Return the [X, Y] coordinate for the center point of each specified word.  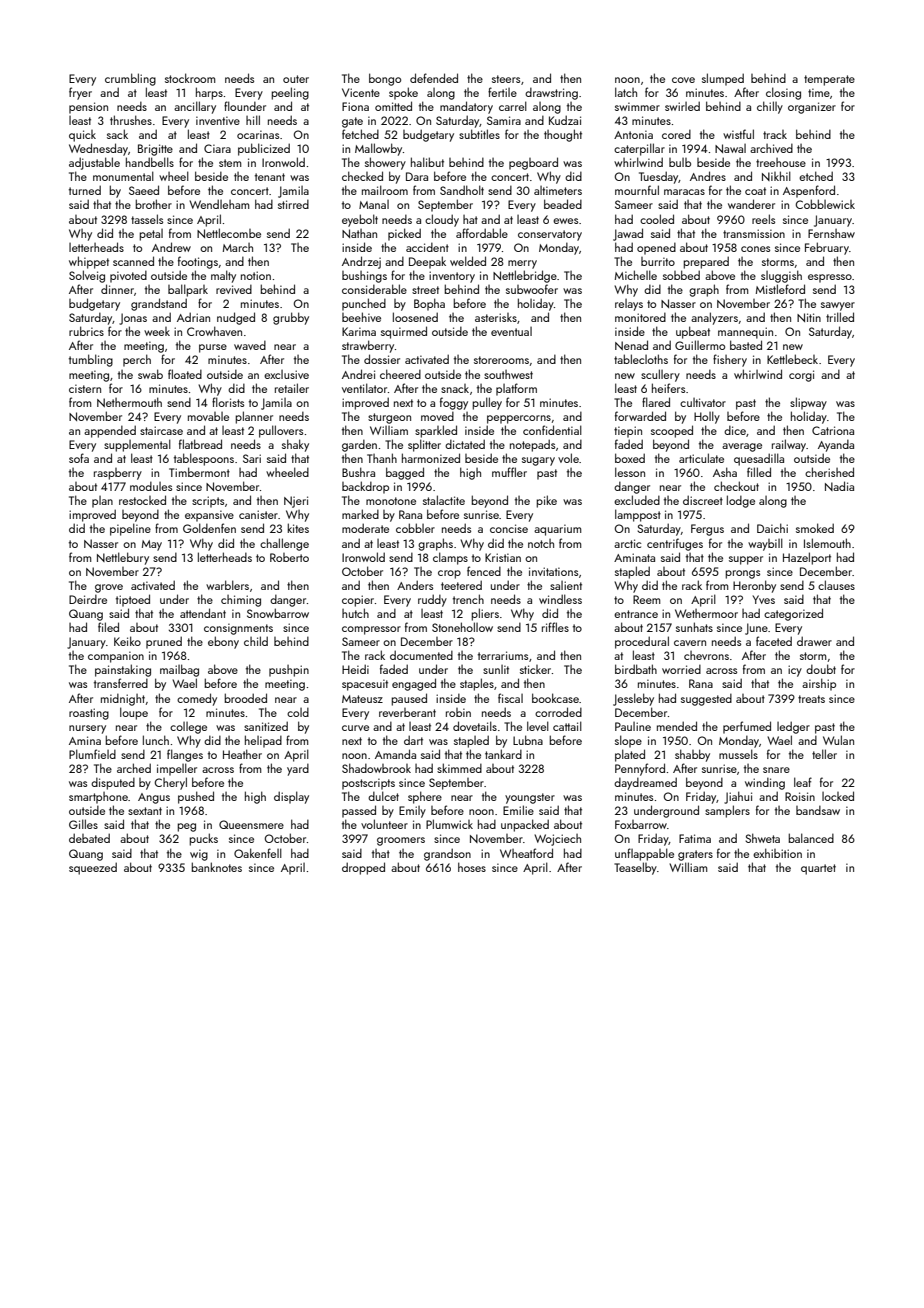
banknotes [216, 867]
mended [677, 726]
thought [563, 135]
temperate [829, 80]
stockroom [190, 78]
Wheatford [526, 853]
